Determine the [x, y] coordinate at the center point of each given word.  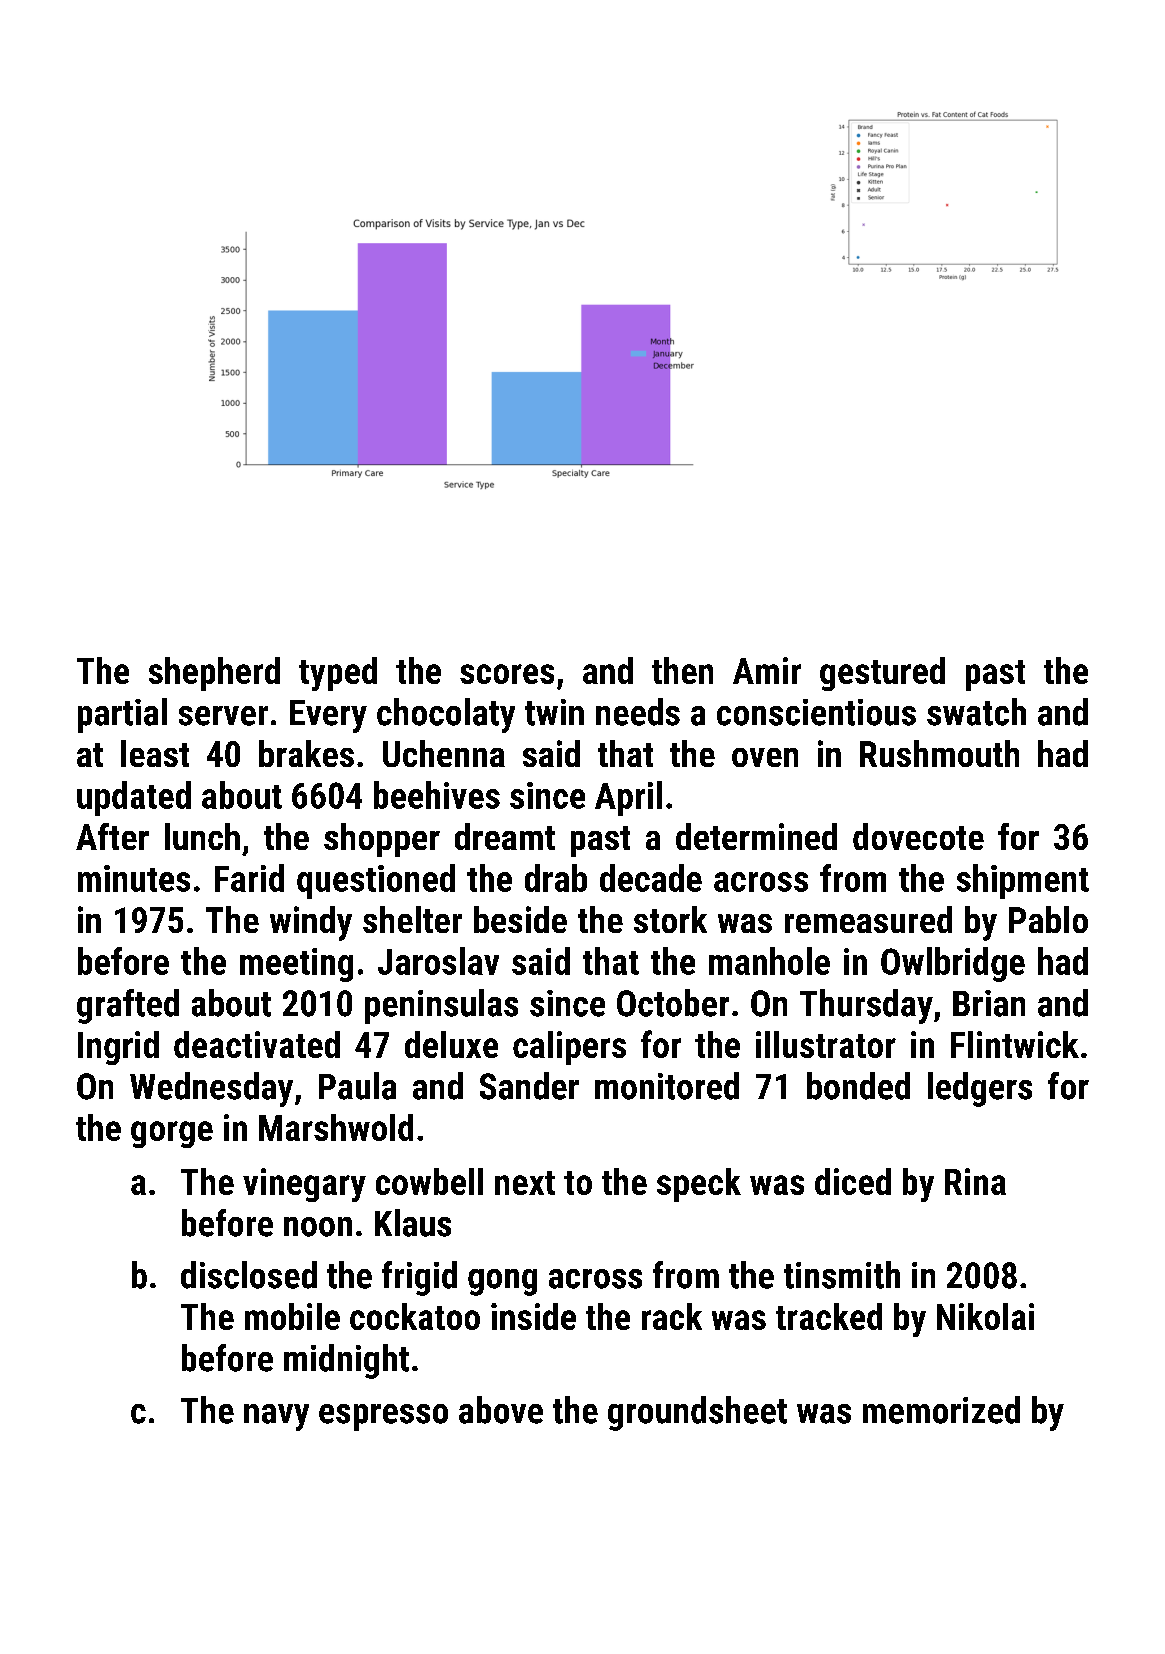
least [155, 753]
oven [765, 757]
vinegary [304, 1185]
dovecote [918, 836]
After [112, 836]
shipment [1023, 881]
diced [853, 1181]
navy [276, 1417]
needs [638, 712]
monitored [667, 1086]
